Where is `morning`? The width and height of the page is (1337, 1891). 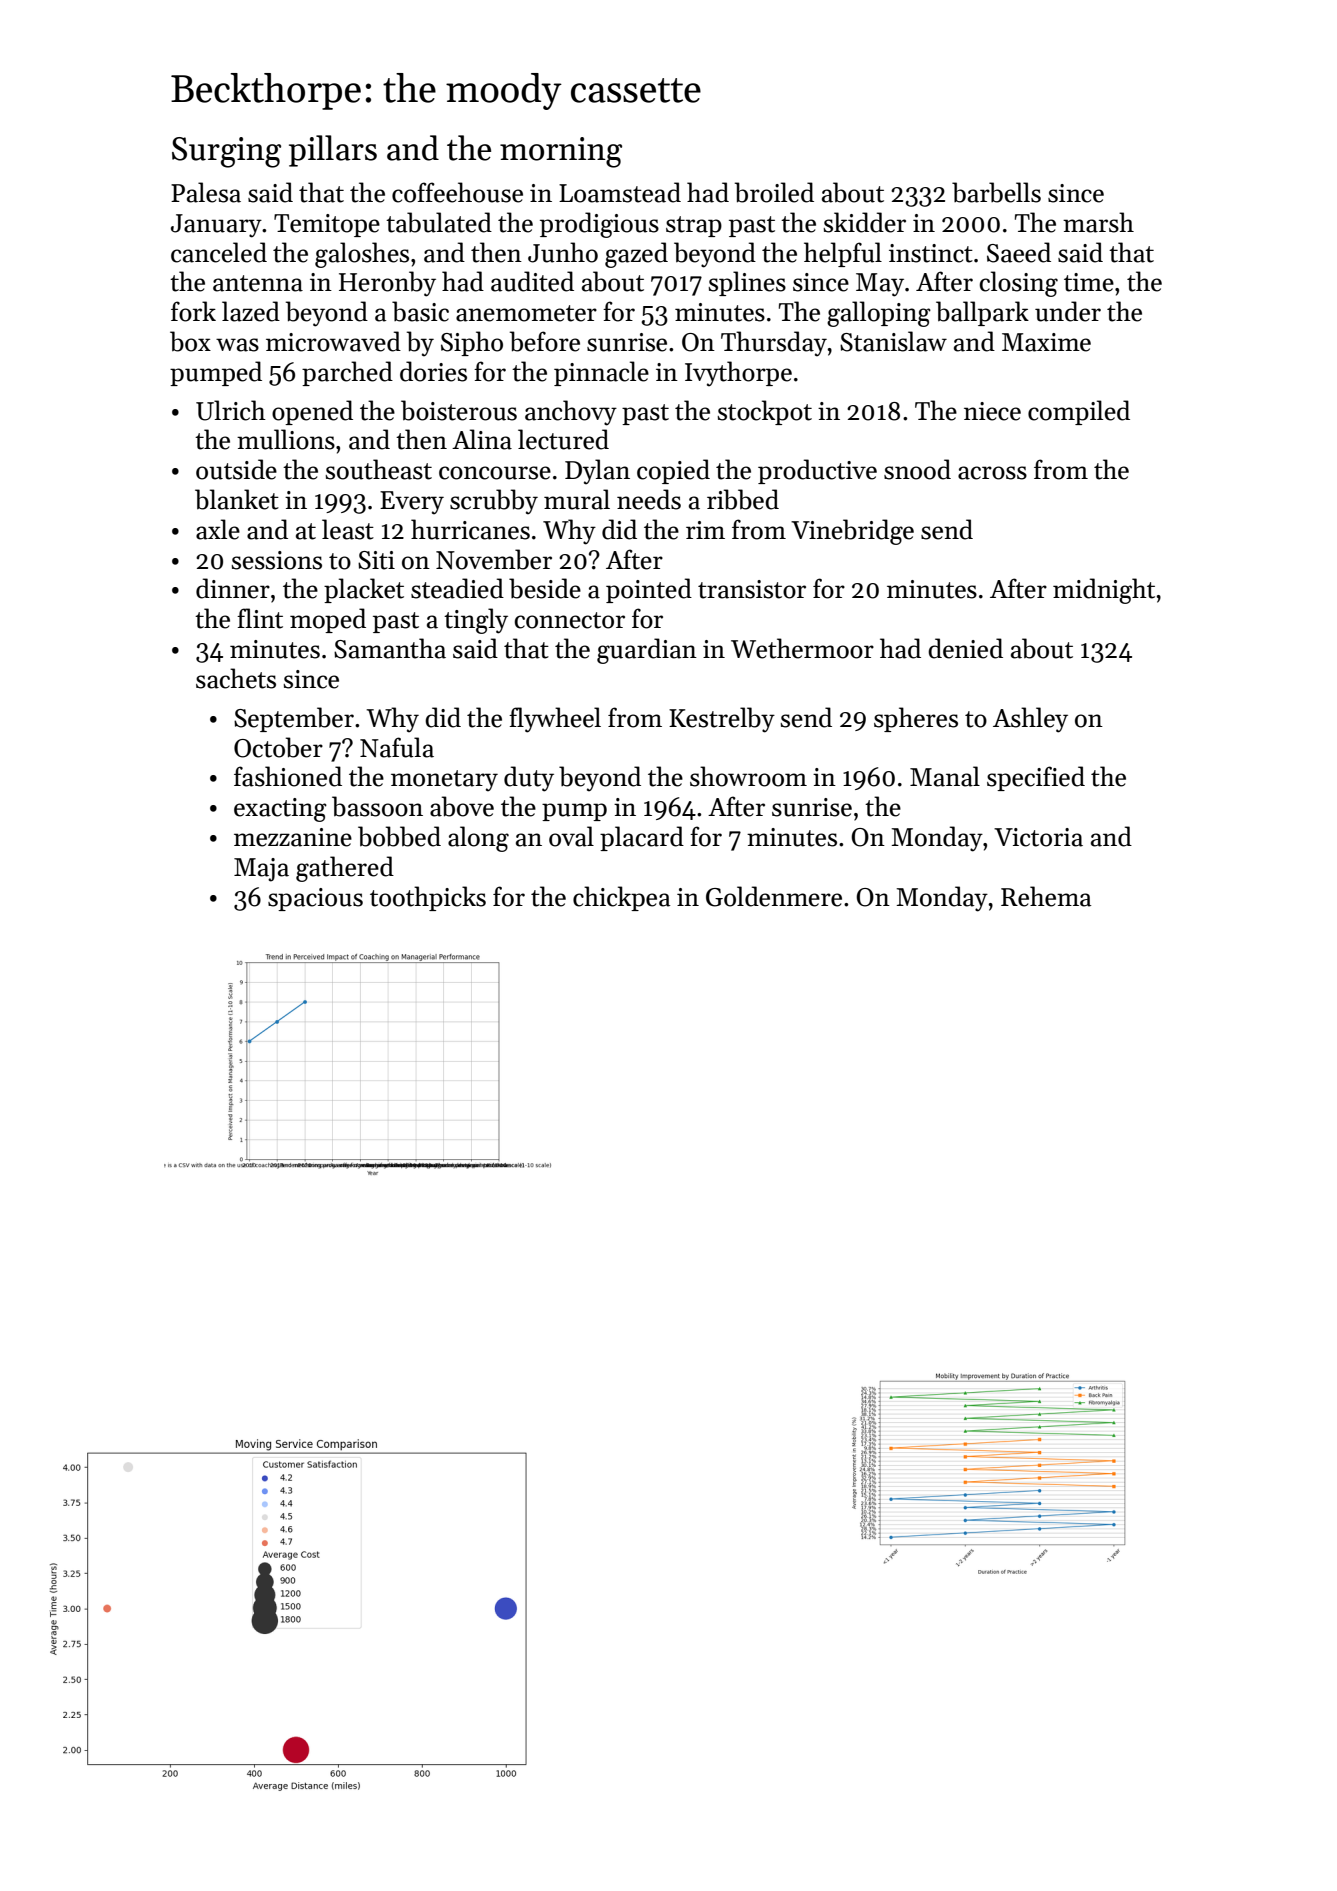
morning is located at coordinates (561, 152).
